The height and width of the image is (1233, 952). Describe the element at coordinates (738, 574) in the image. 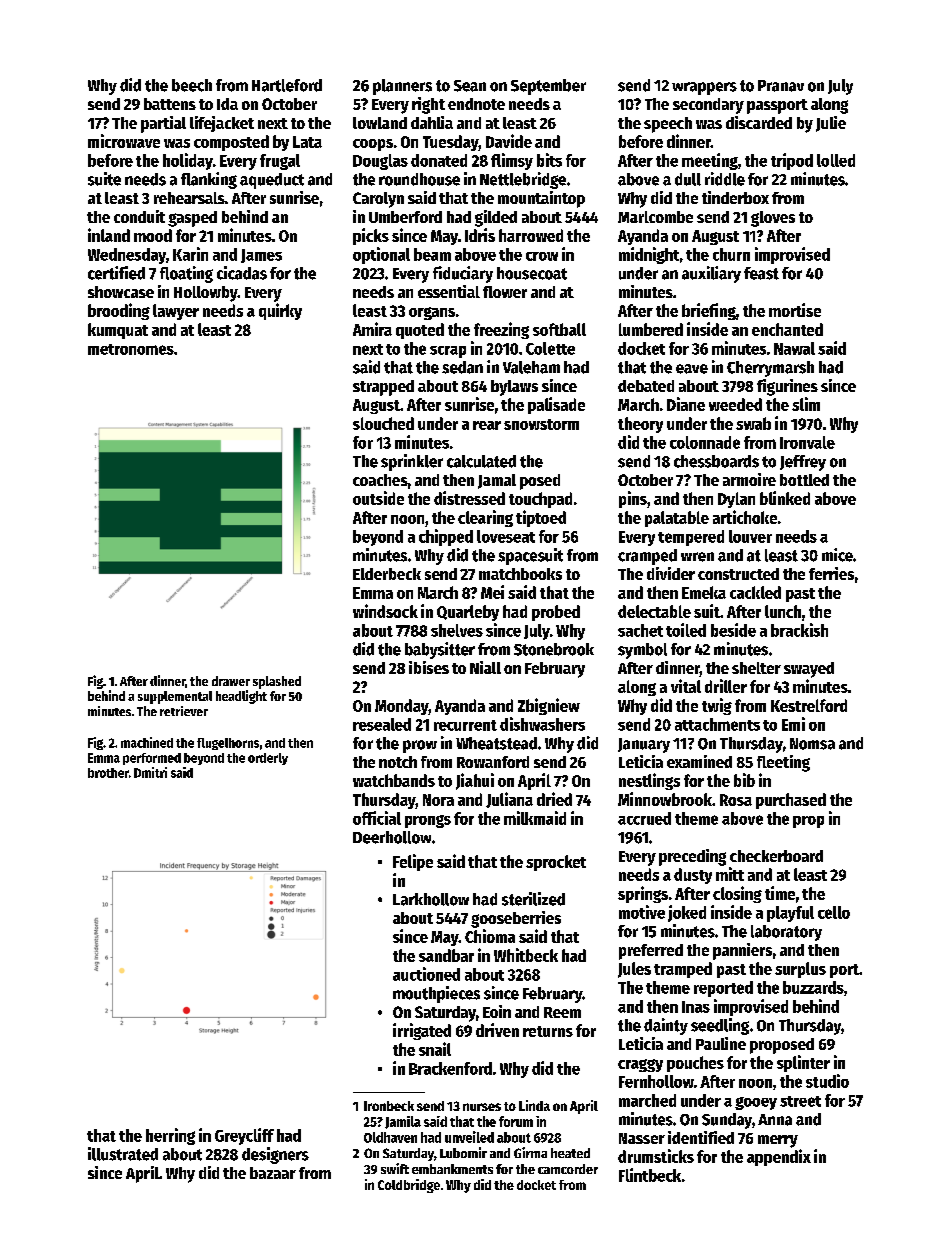

I see `constructed` at that location.
